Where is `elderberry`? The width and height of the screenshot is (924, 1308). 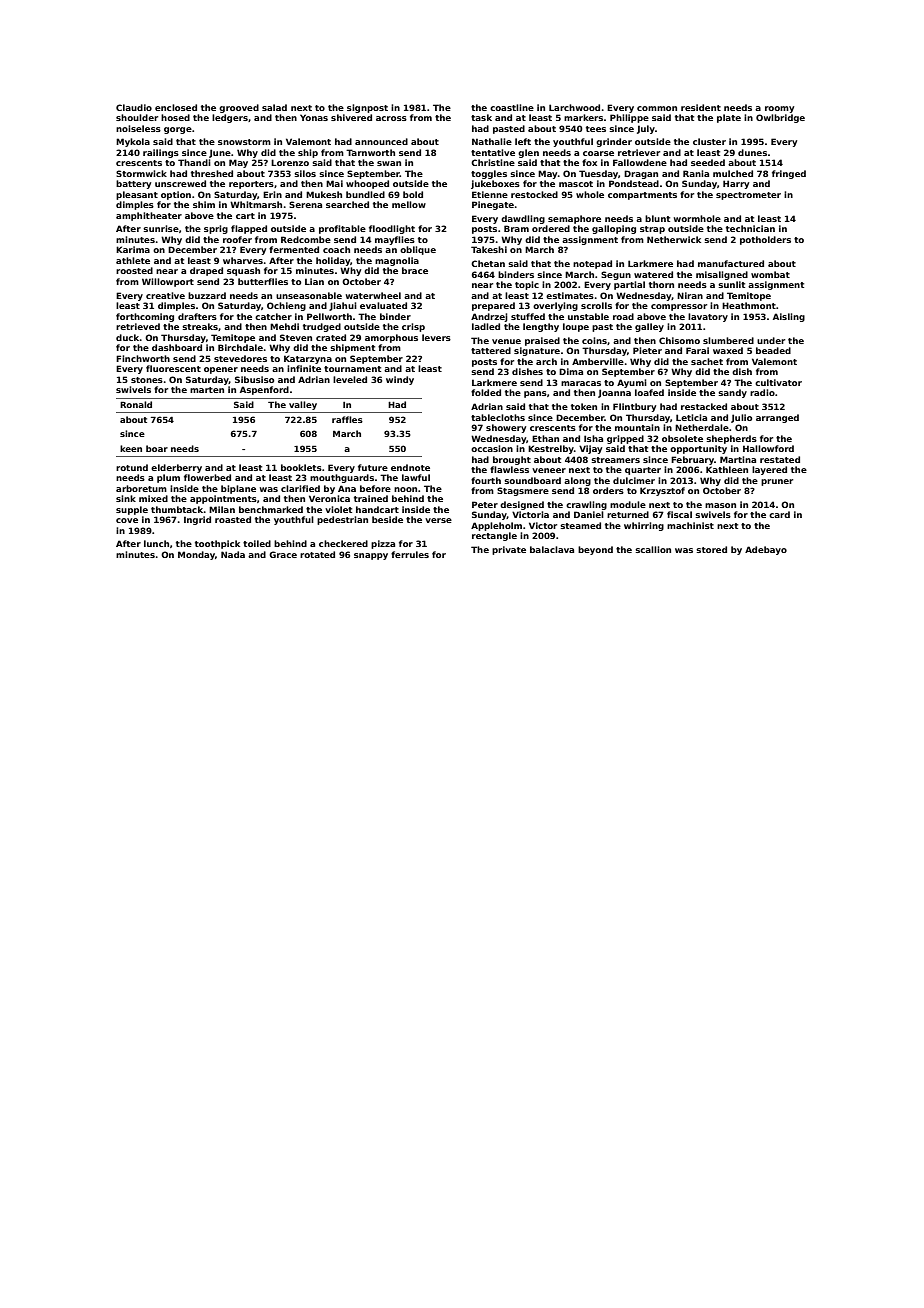 elderberry is located at coordinates (176, 468).
